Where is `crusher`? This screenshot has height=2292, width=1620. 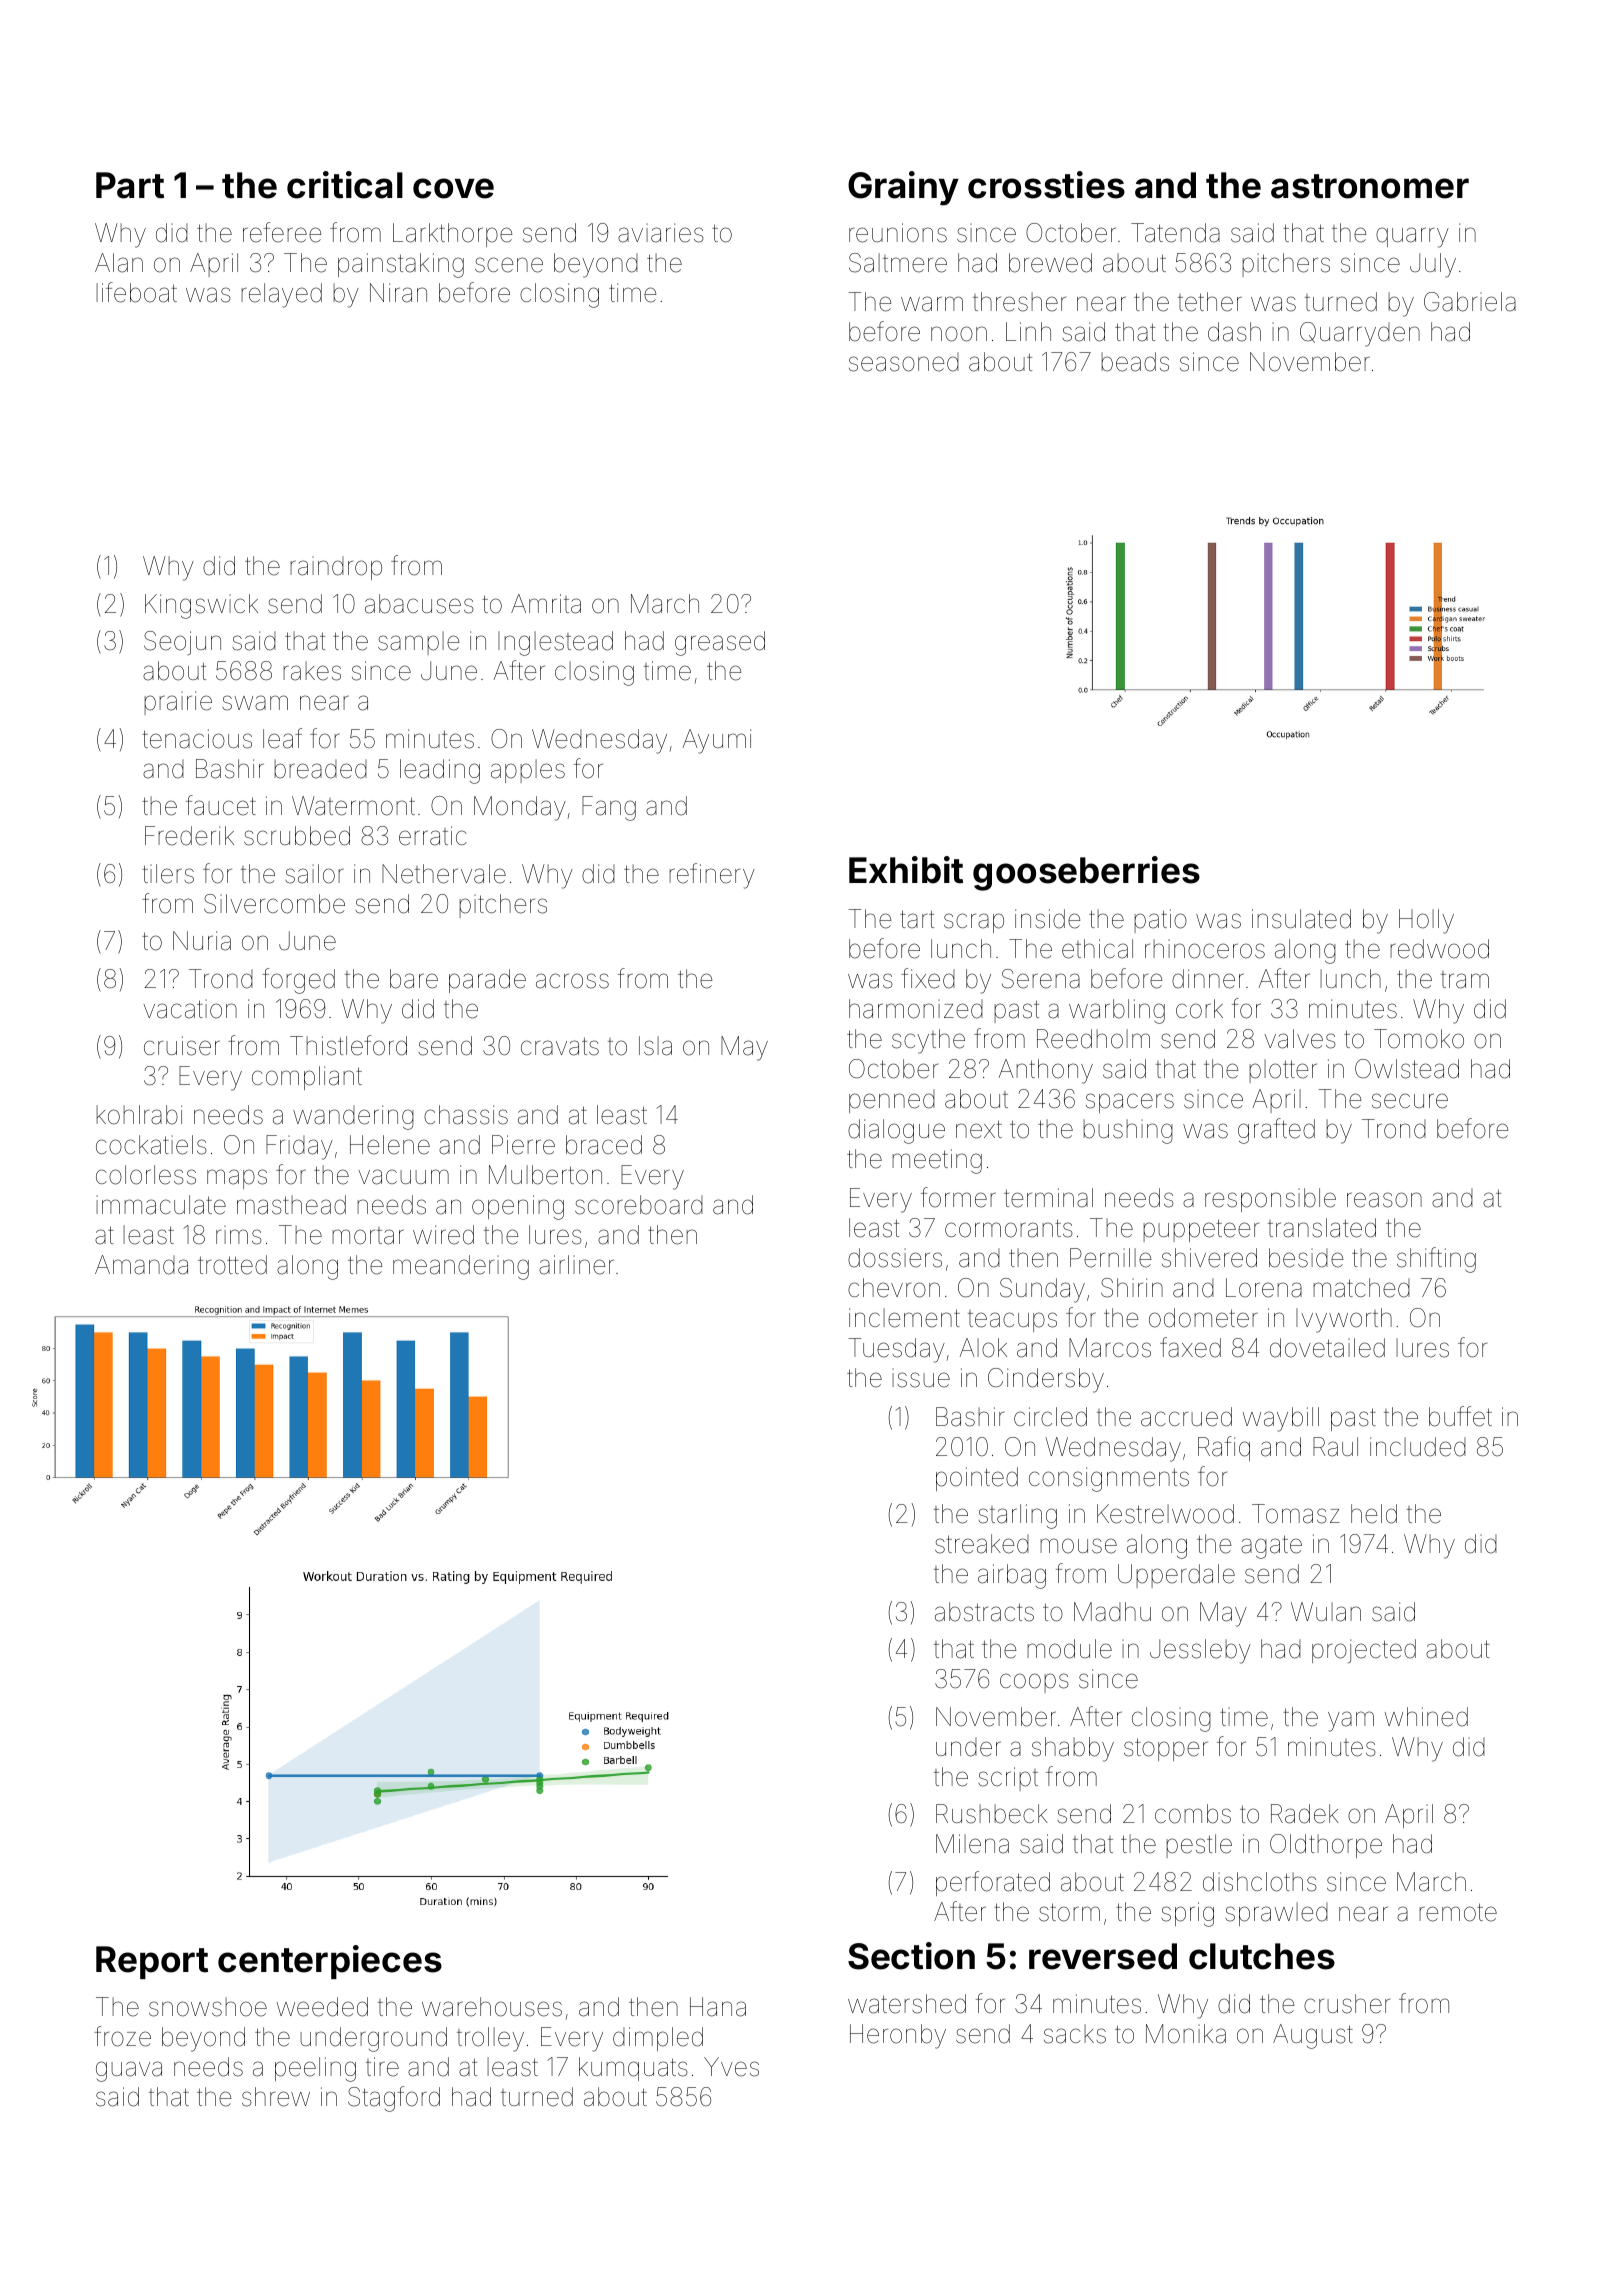 crusher is located at coordinates (1347, 2004).
